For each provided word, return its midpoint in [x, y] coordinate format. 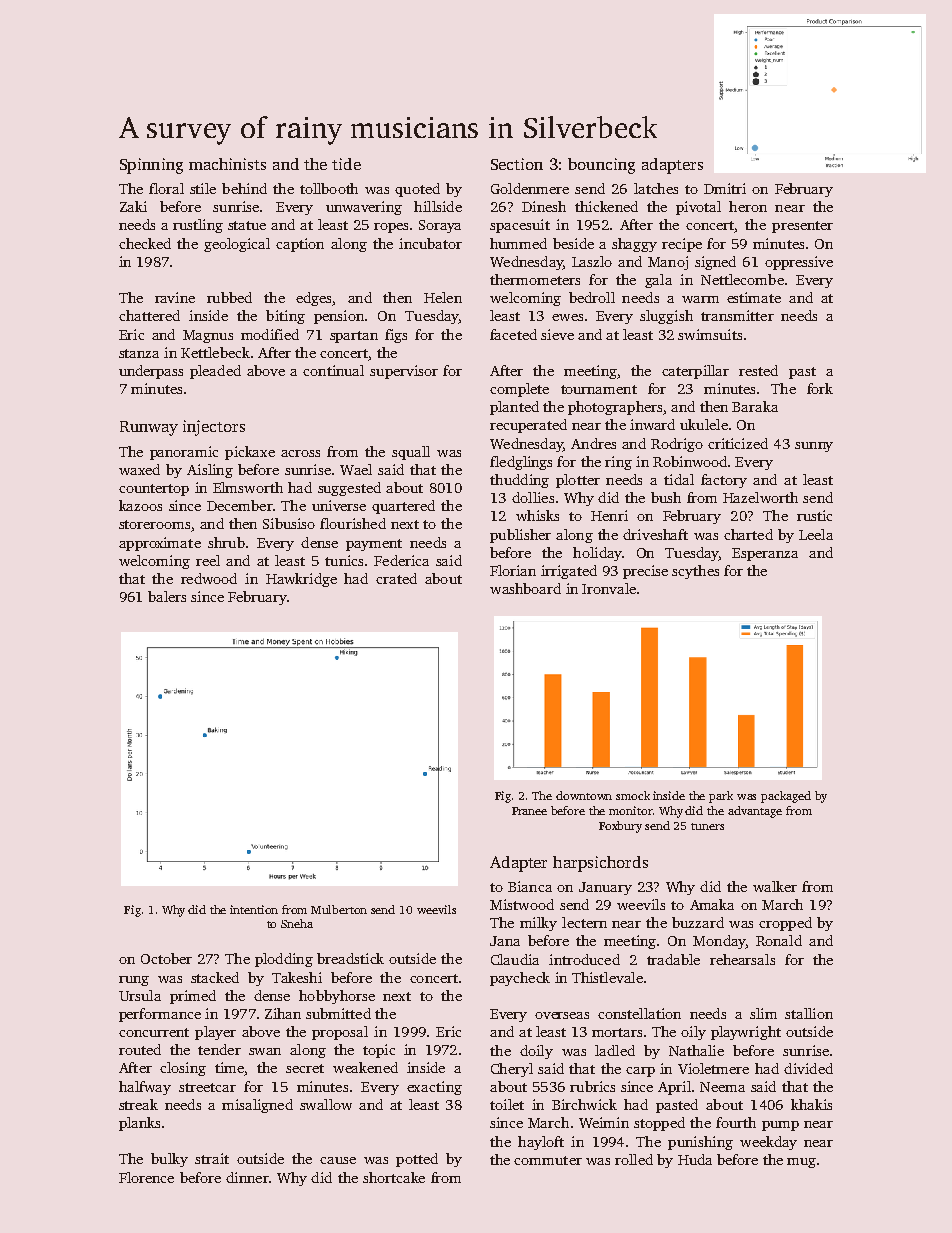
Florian [513, 570]
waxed [139, 469]
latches [656, 188]
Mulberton [339, 909]
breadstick [350, 958]
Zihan [283, 1013]
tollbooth [329, 188]
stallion [809, 1013]
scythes [695, 572]
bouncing [601, 166]
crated [396, 578]
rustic [814, 515]
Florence [146, 1177]
